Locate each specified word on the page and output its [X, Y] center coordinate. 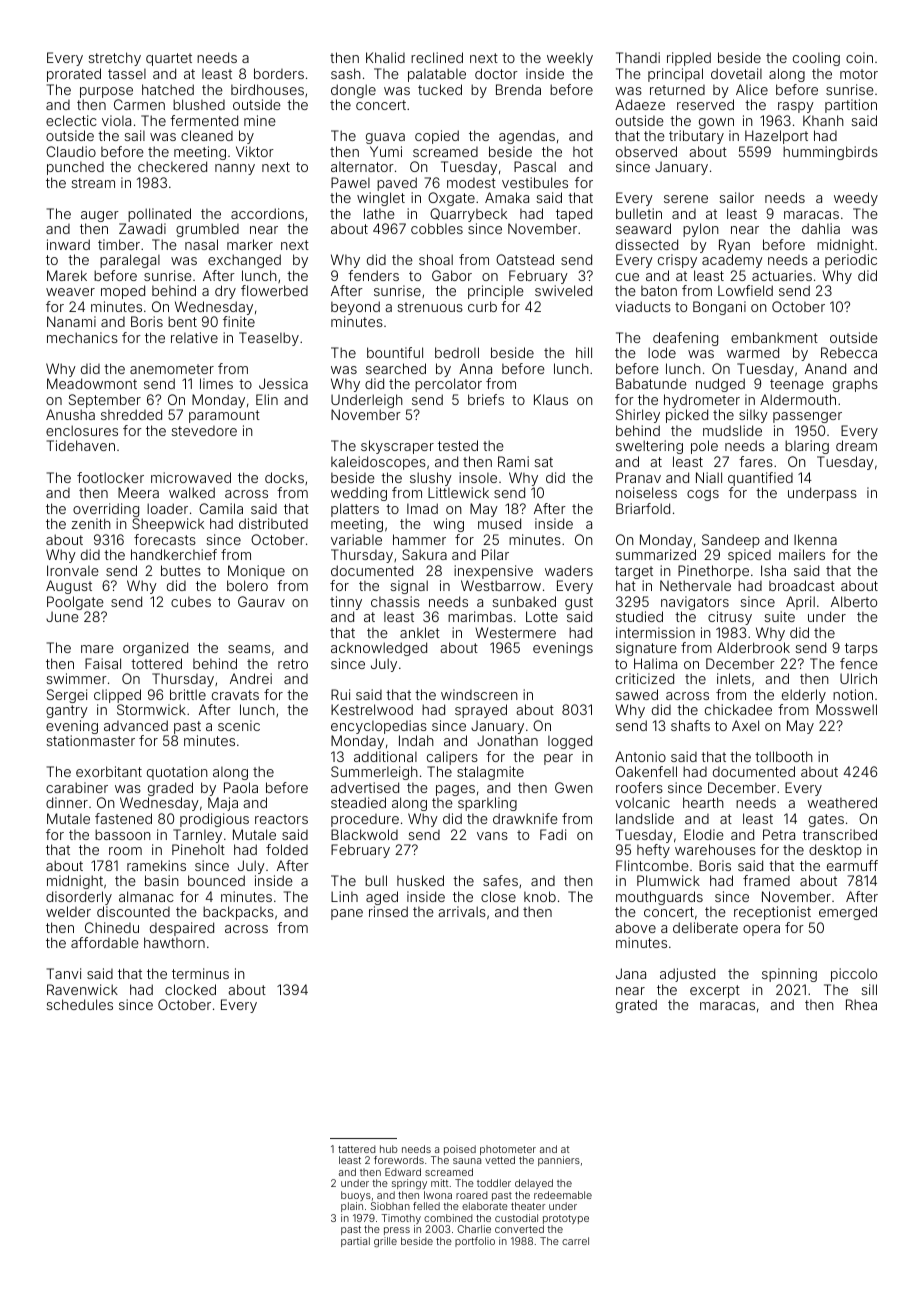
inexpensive [493, 572]
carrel [575, 1241]
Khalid [385, 57]
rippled [689, 59]
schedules [79, 1004]
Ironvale [73, 570]
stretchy [114, 59]
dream [856, 445]
